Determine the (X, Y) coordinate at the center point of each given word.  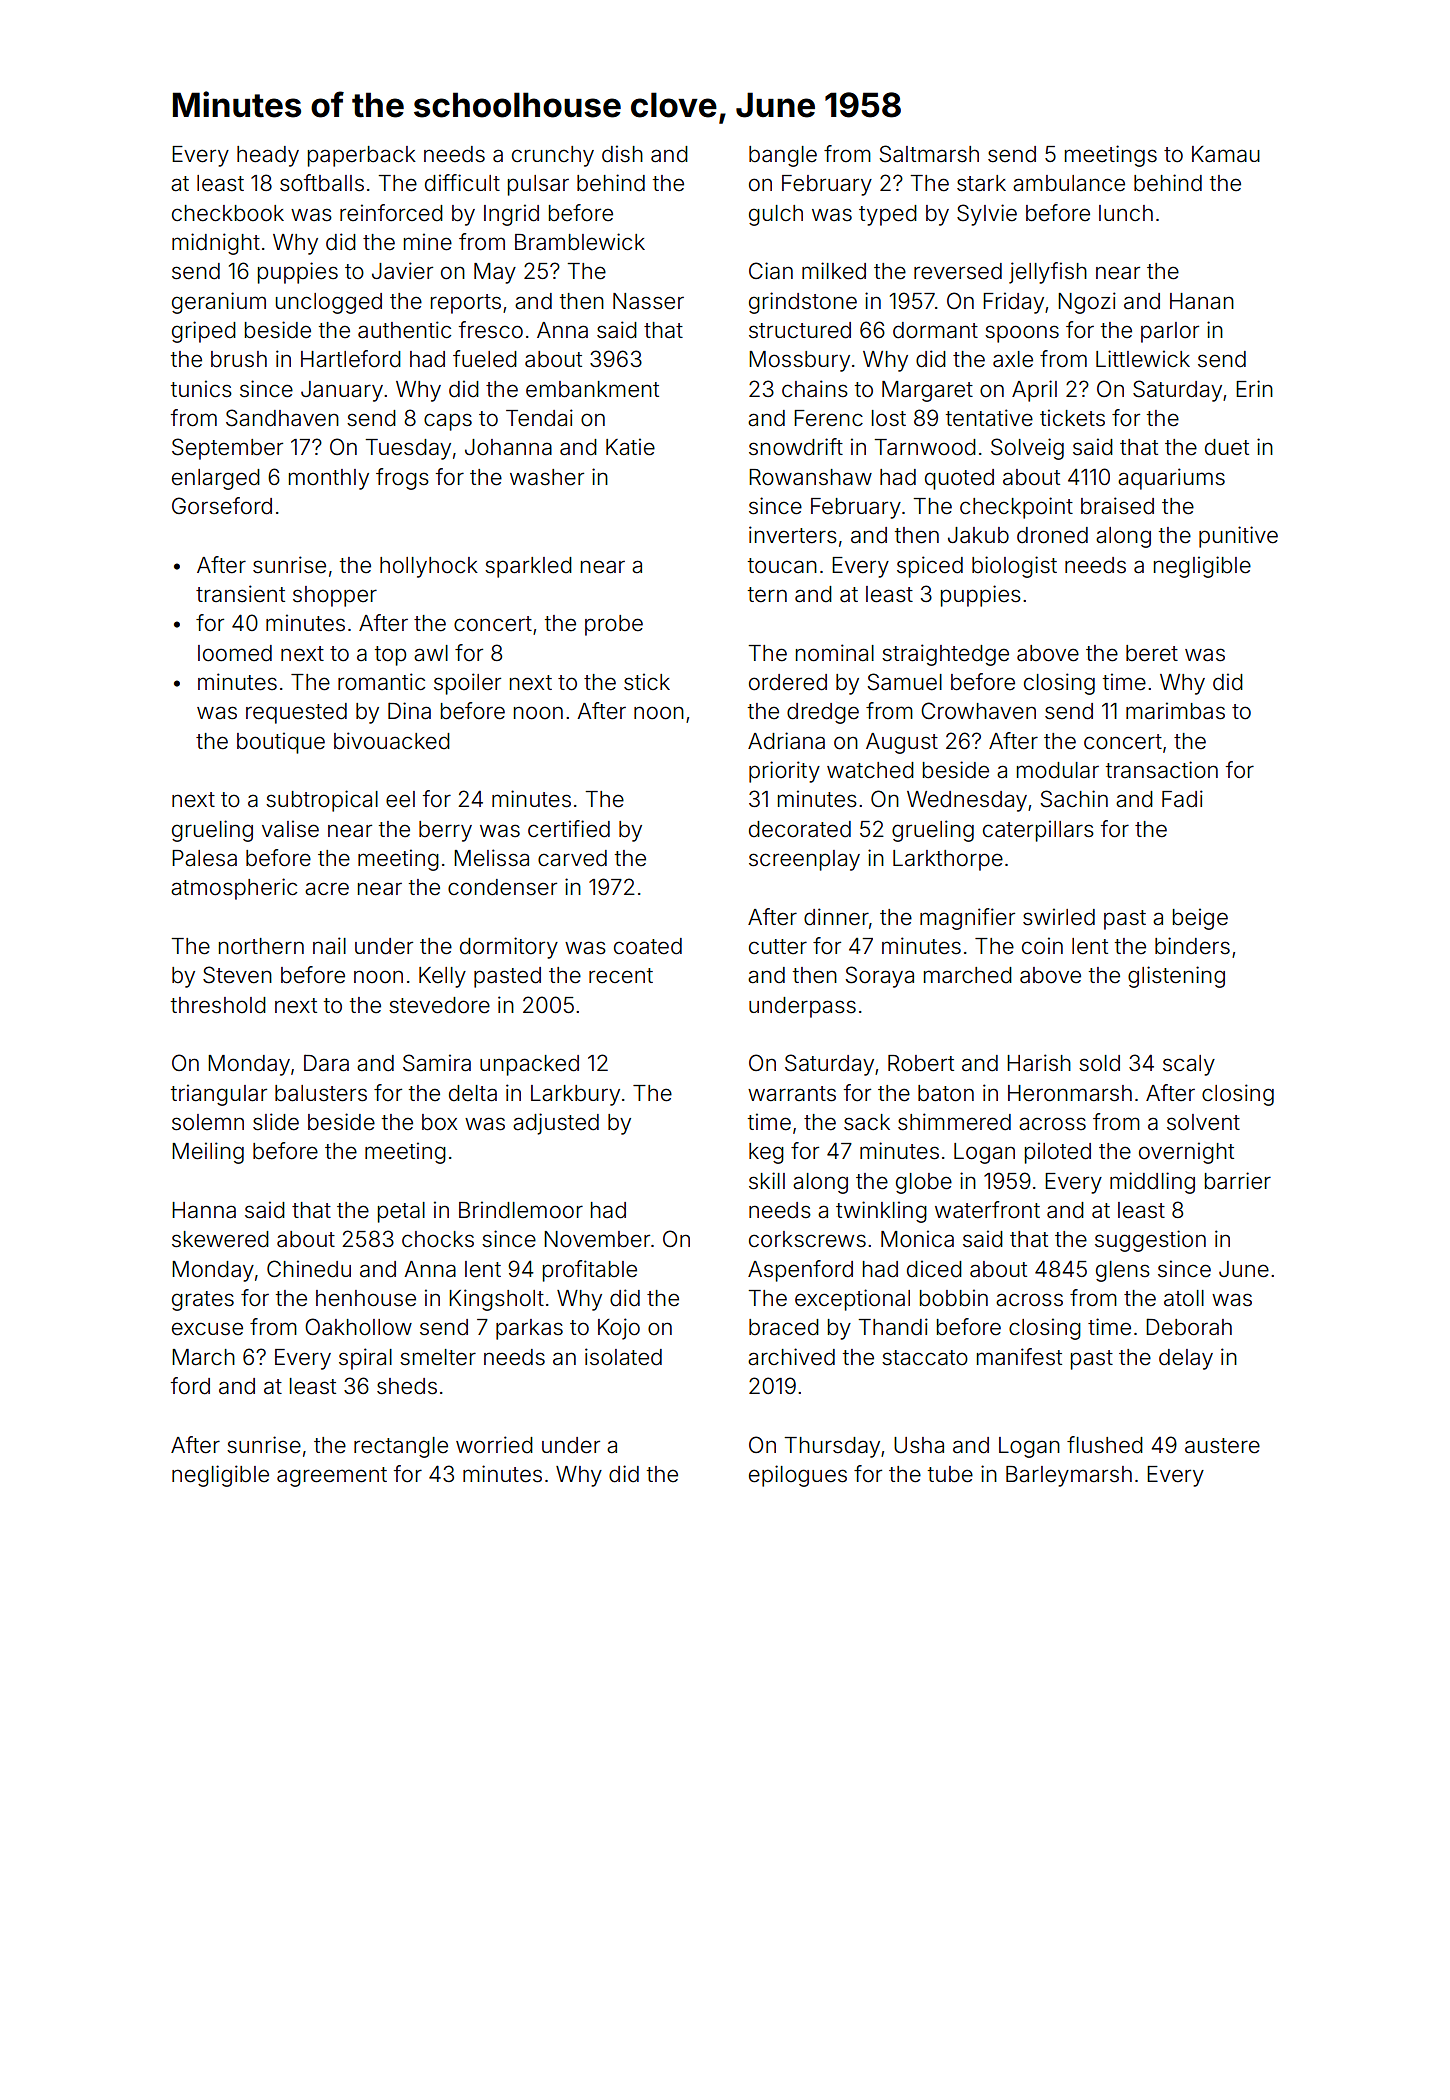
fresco (491, 330)
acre (327, 889)
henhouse (366, 1298)
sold (1099, 1063)
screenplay (804, 860)
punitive (1238, 537)
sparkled (528, 567)
